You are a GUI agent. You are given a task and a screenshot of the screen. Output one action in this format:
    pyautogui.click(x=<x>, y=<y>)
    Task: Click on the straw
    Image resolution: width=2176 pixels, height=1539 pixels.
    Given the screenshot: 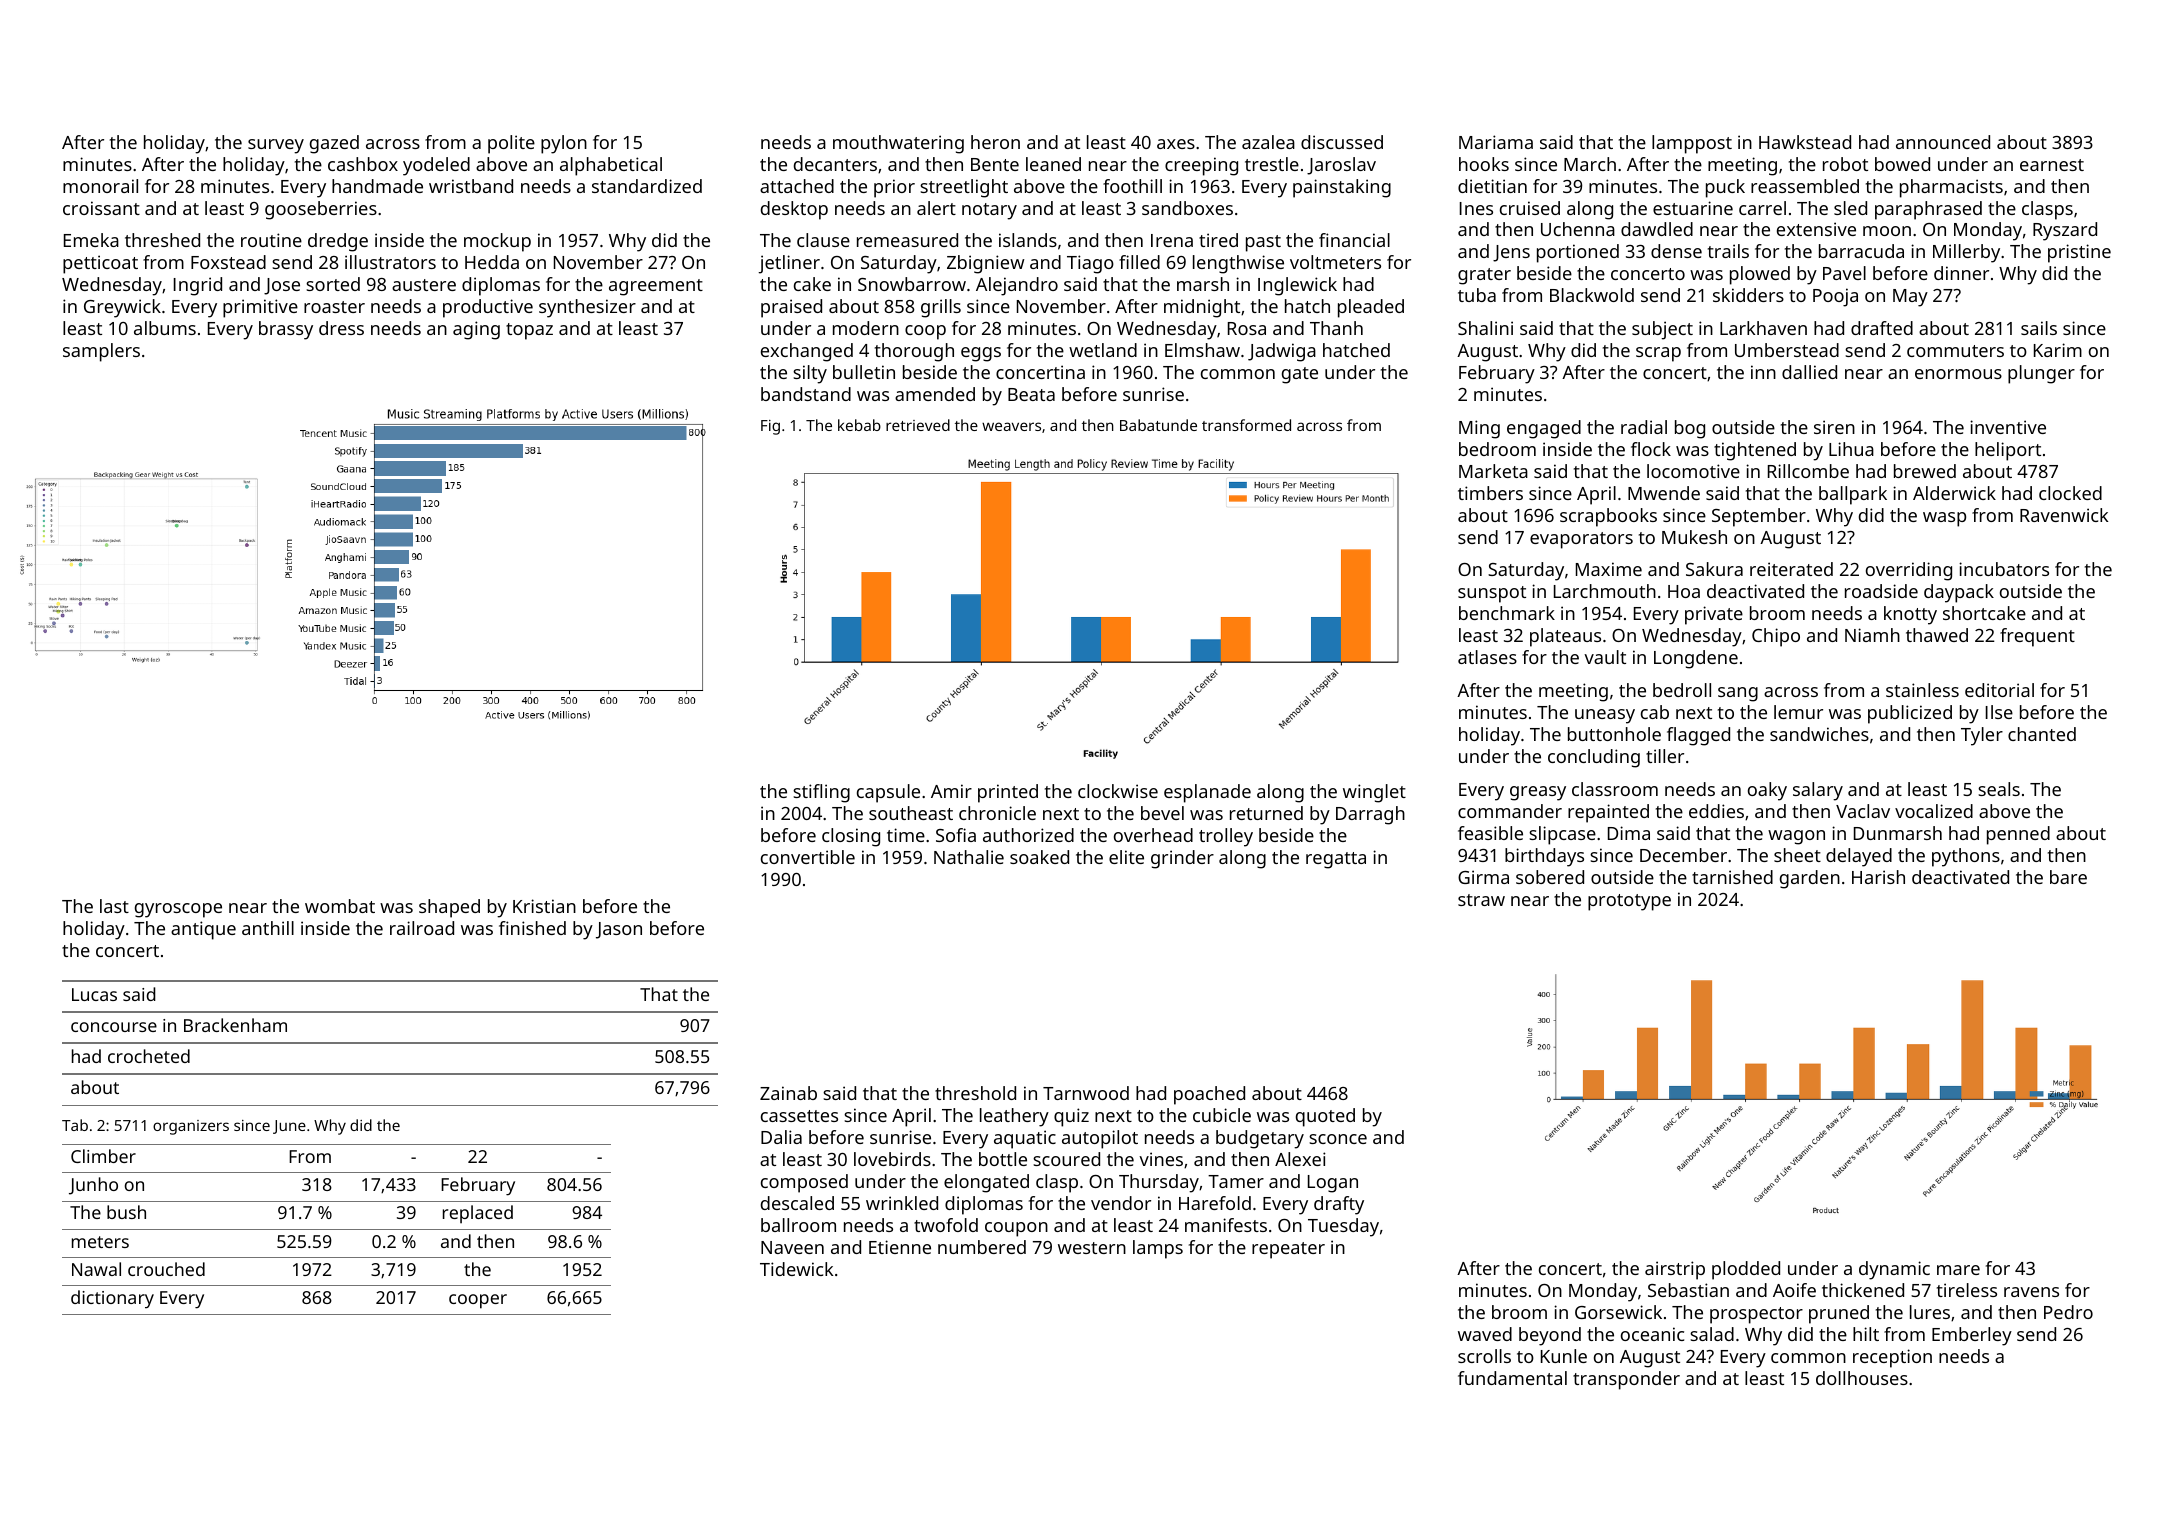 What is the action you would take?
    pyautogui.click(x=1481, y=900)
